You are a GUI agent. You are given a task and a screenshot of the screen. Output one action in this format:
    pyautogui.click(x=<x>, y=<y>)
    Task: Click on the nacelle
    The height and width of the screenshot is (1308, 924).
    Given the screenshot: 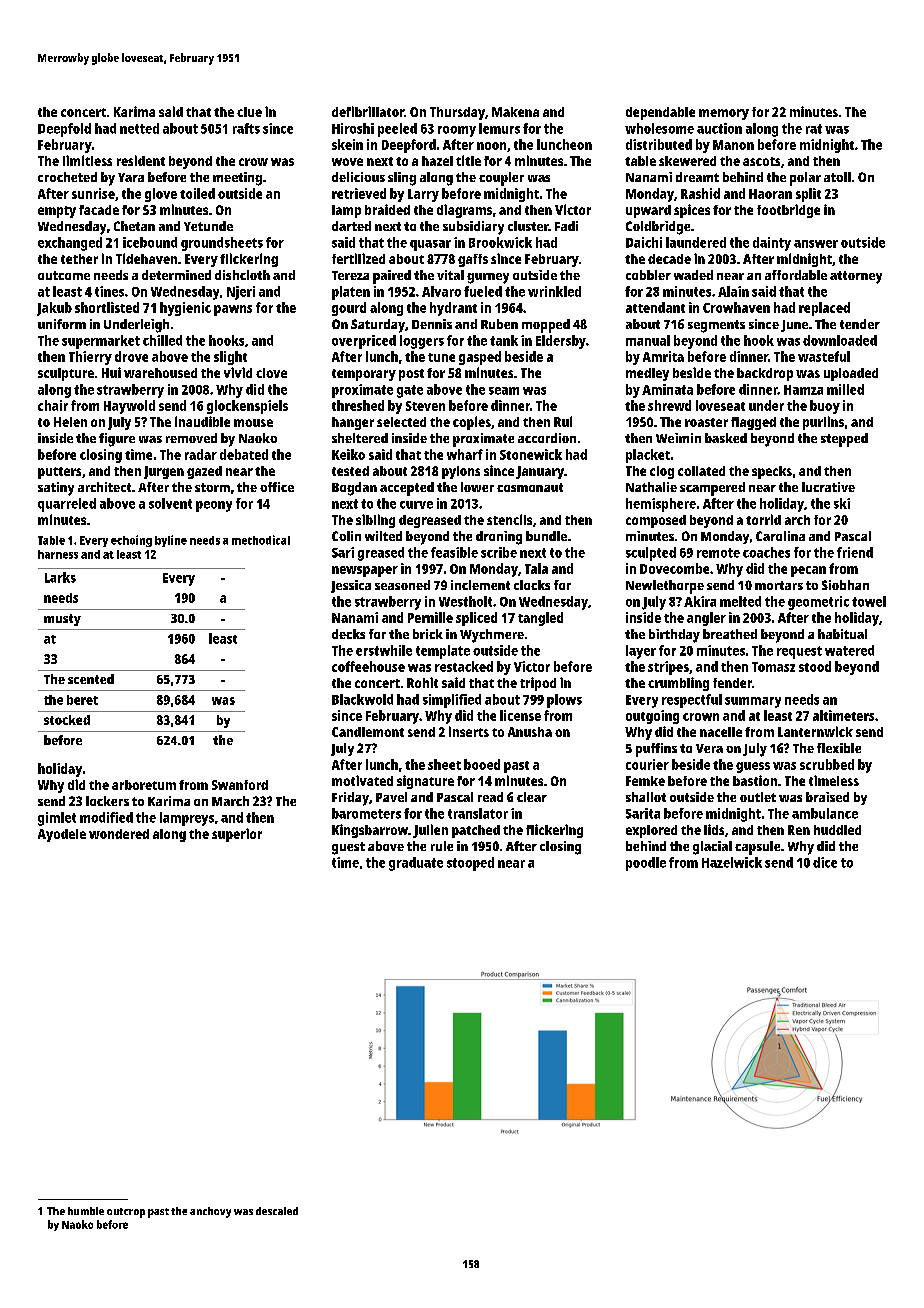 What is the action you would take?
    pyautogui.click(x=721, y=732)
